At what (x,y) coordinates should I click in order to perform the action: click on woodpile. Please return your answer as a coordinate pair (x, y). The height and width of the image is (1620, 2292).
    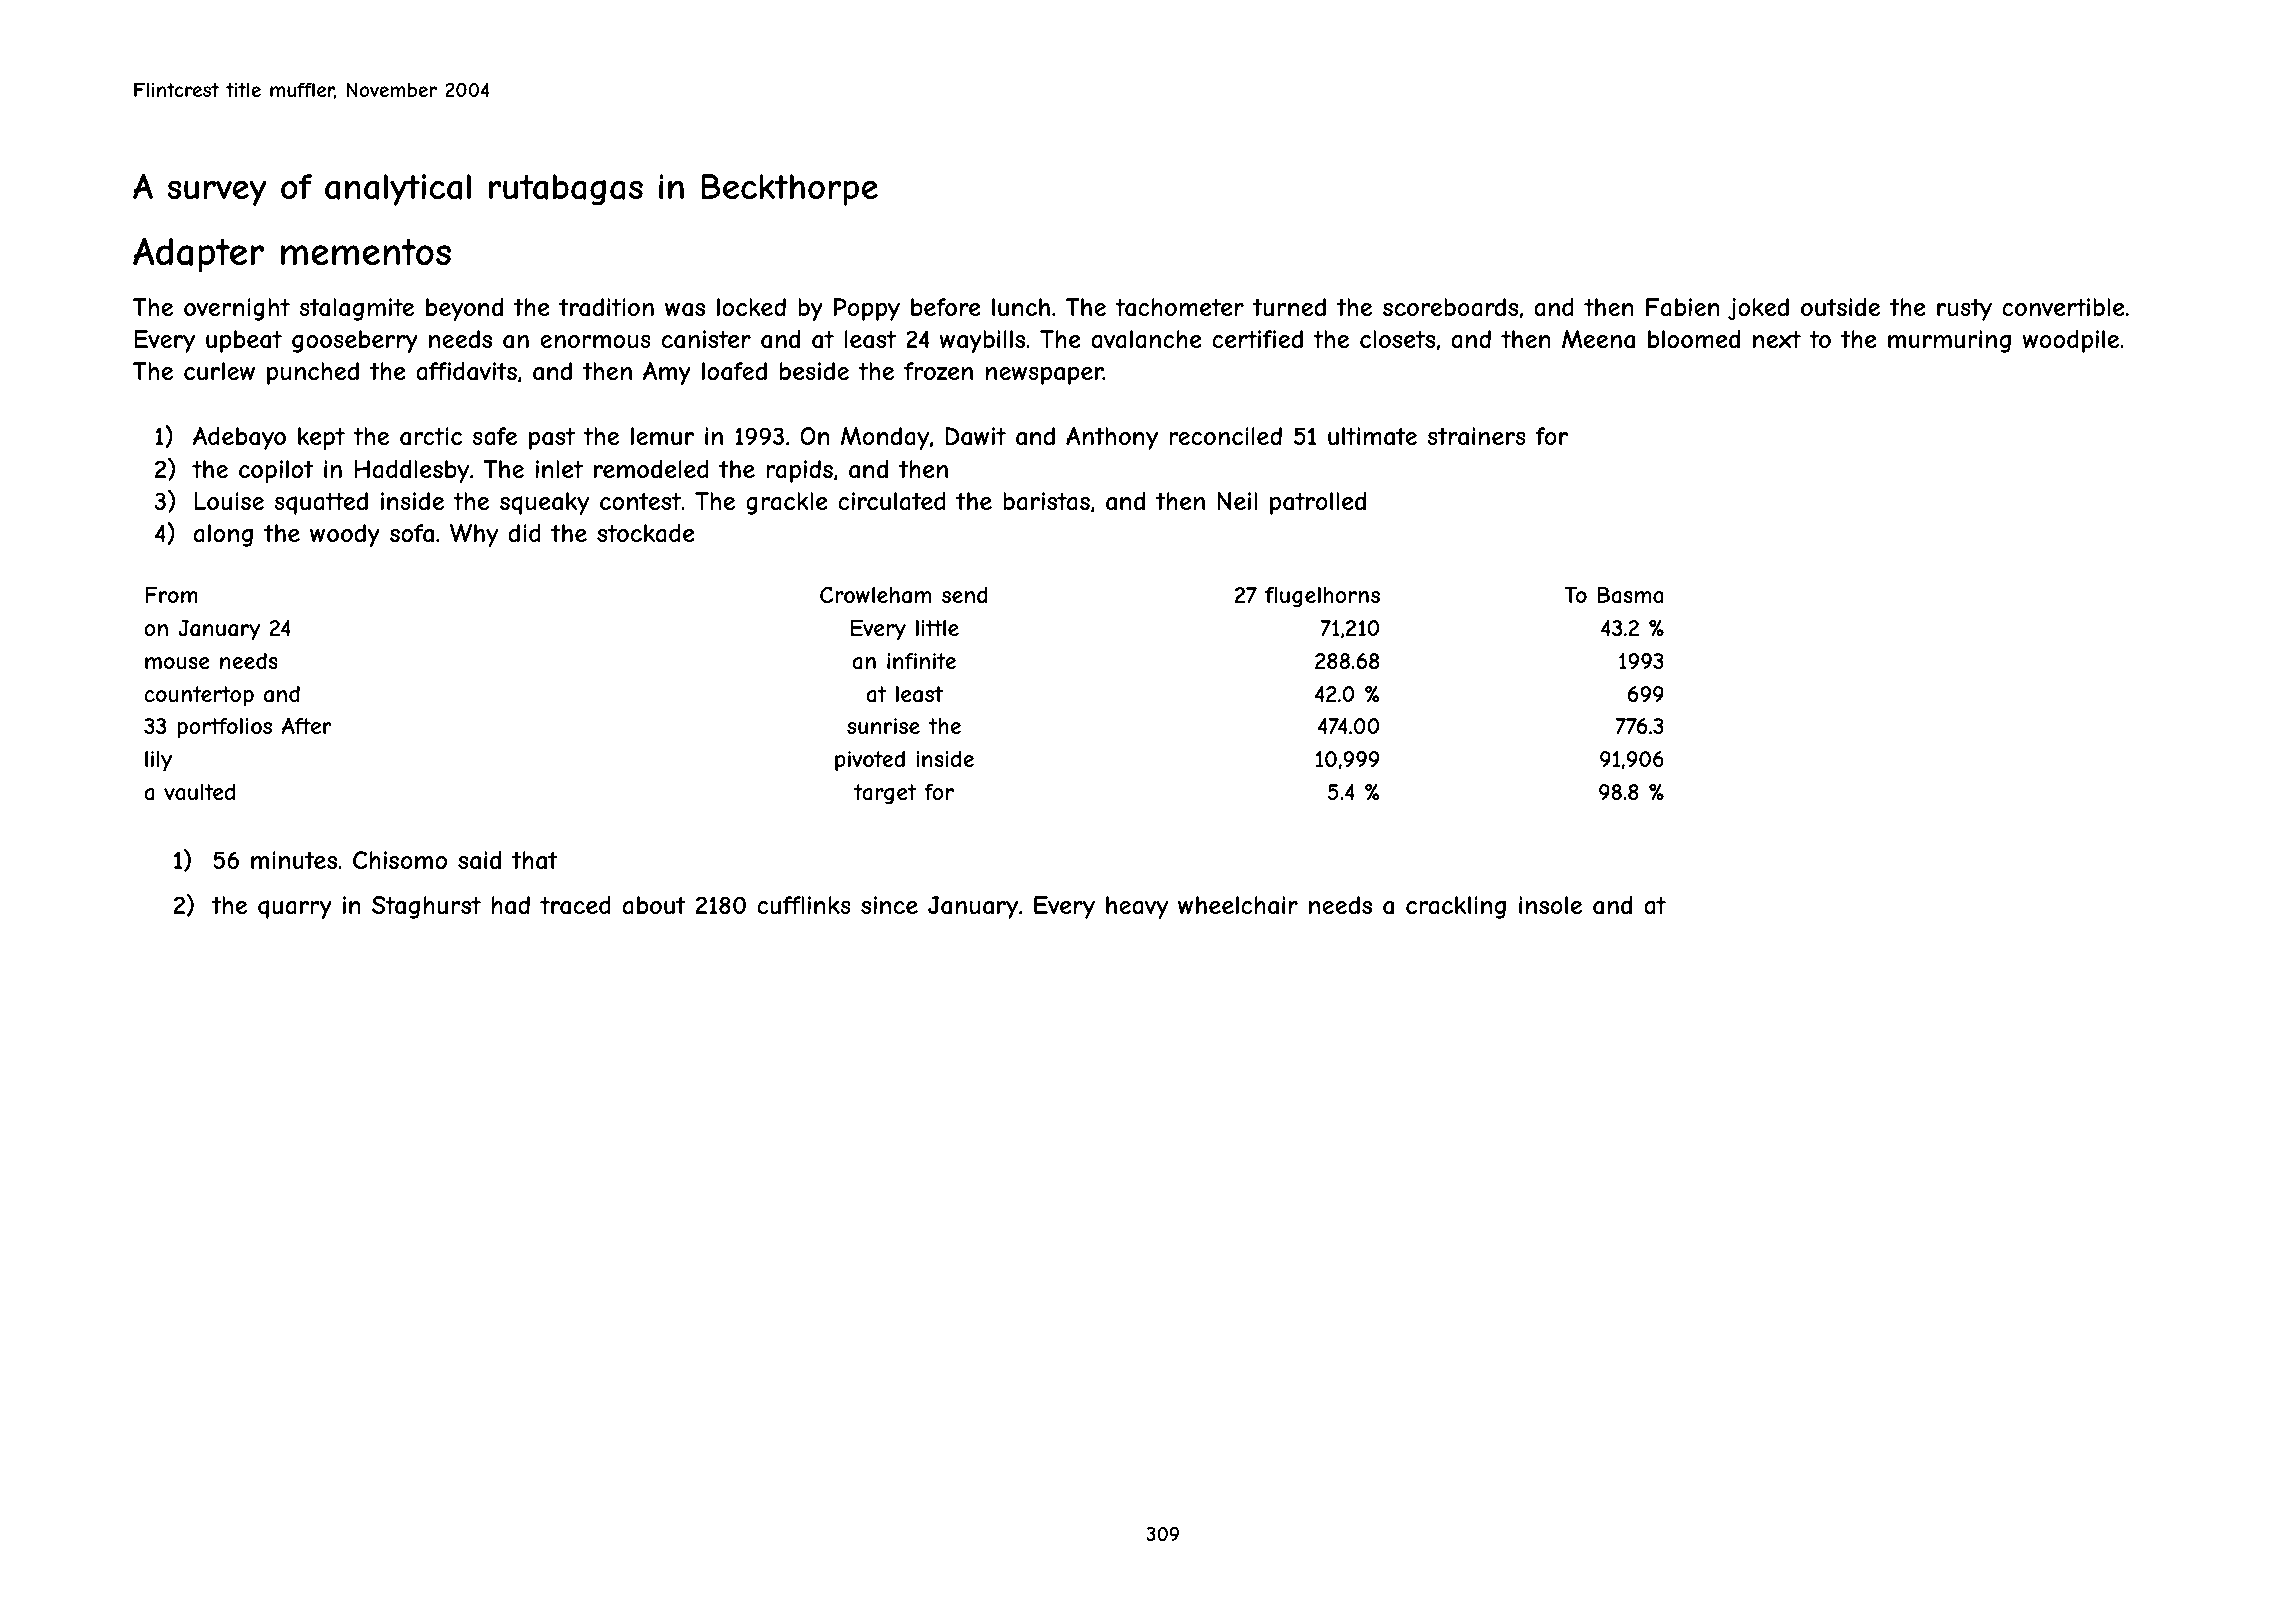
    Looking at the image, I should click on (2071, 341).
